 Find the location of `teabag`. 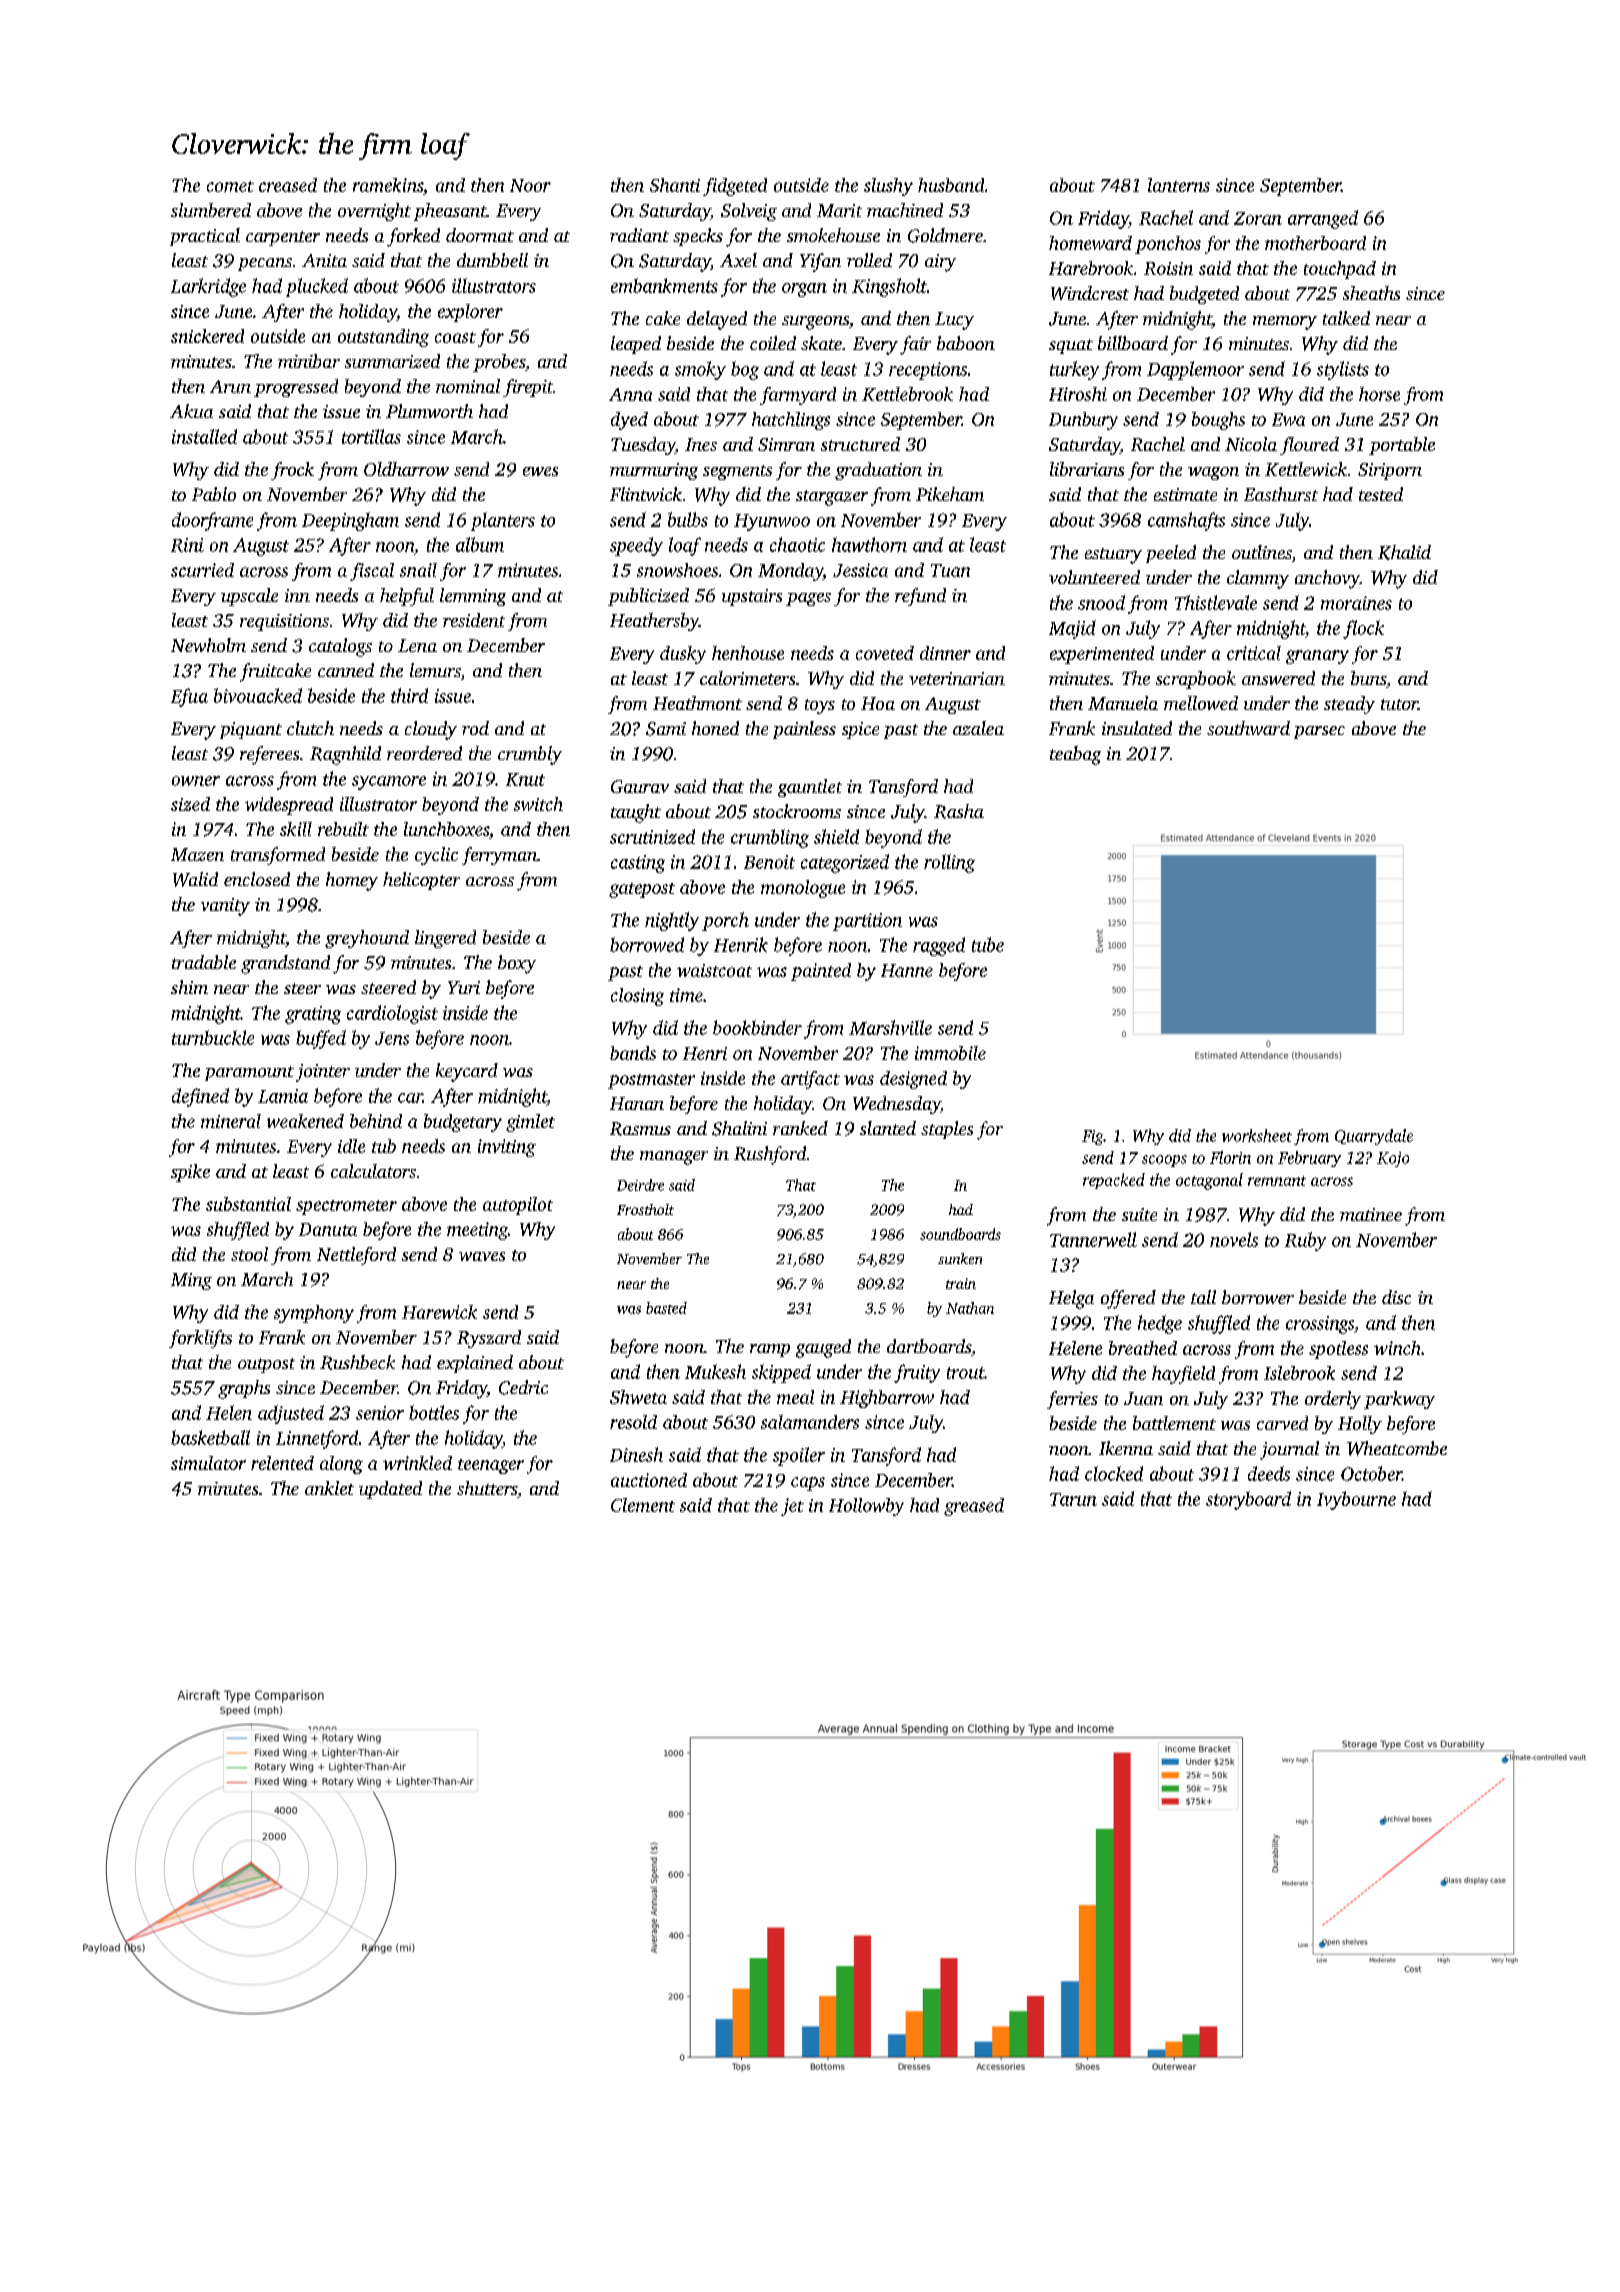

teabag is located at coordinates (1075, 755).
